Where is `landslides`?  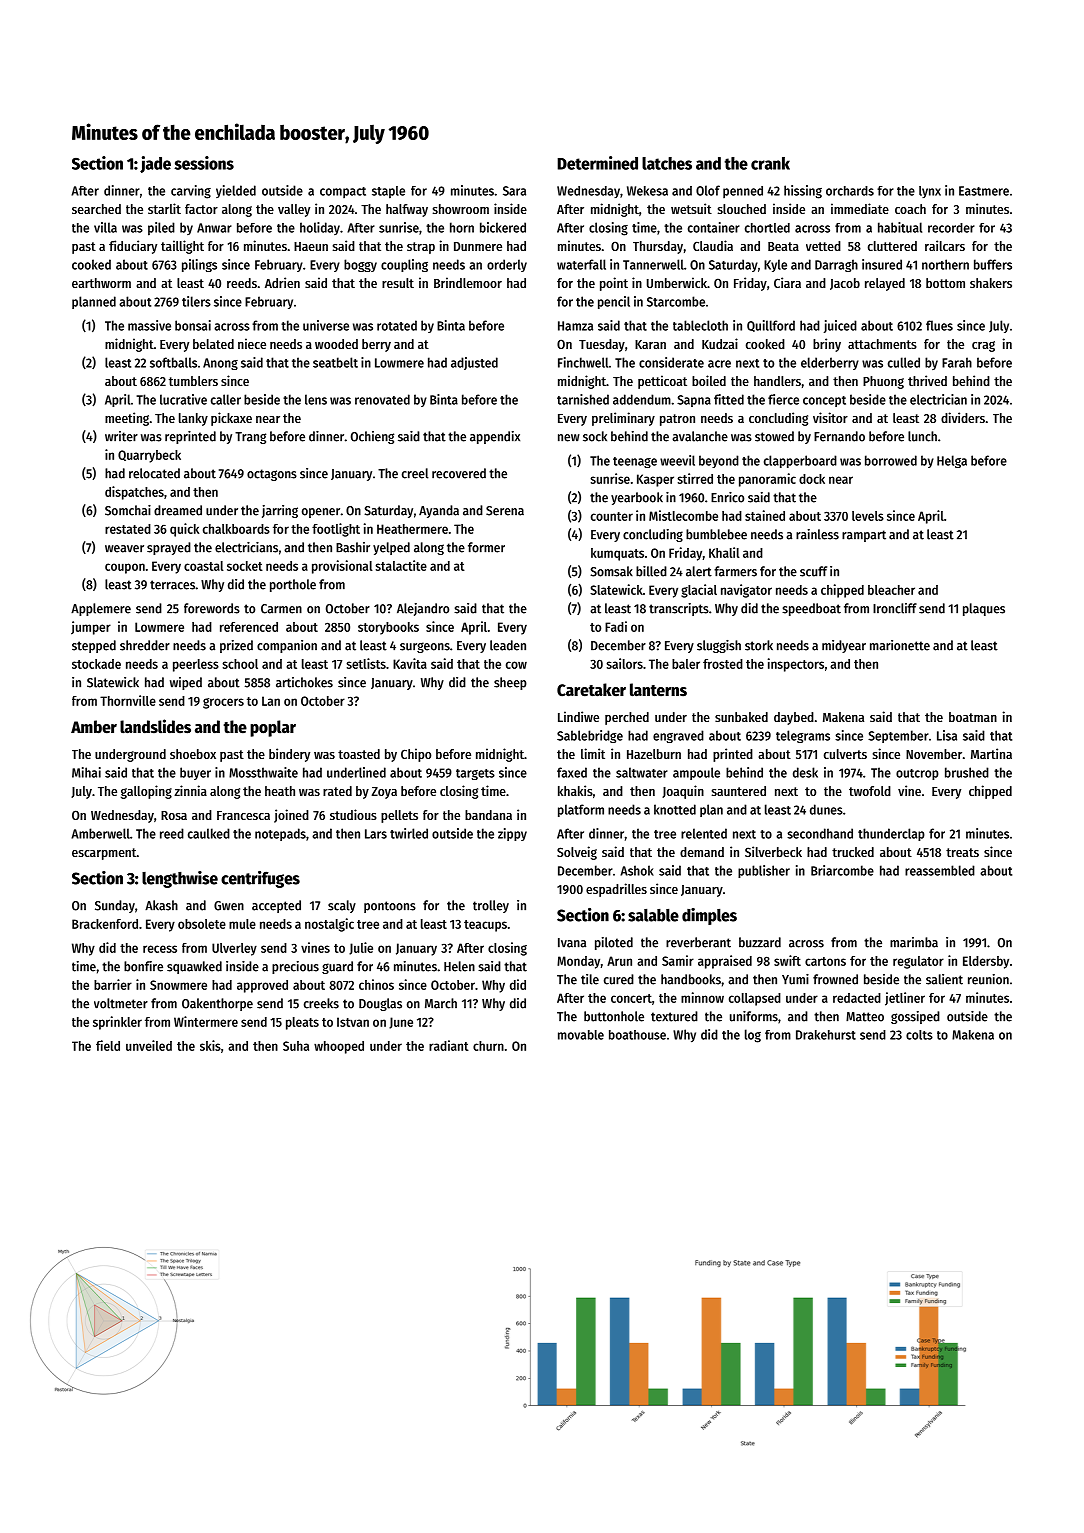 landslides is located at coordinates (155, 726).
